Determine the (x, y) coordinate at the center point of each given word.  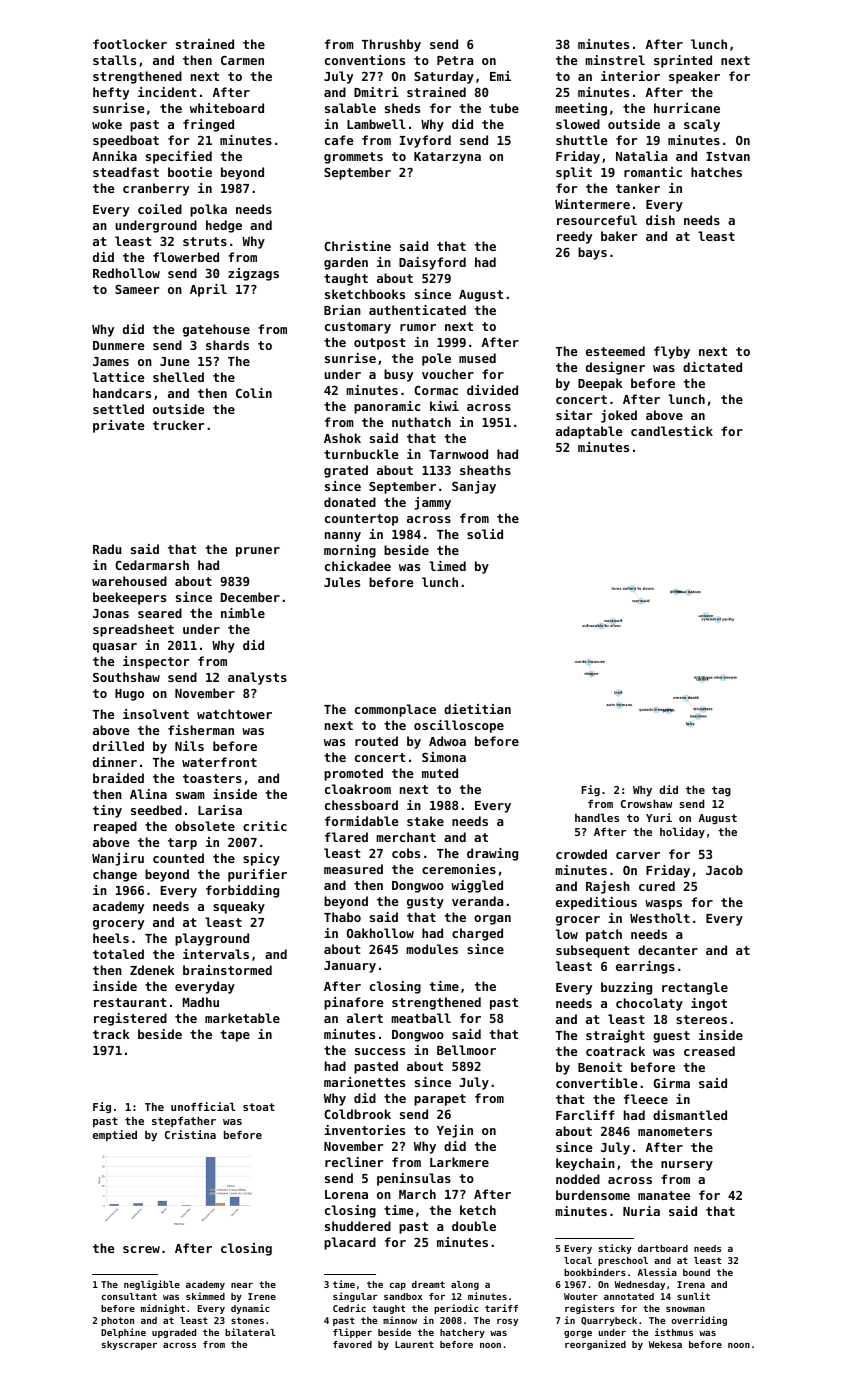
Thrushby (391, 45)
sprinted (683, 61)
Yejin (455, 1131)
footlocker (130, 44)
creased (709, 1051)
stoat (259, 1107)
